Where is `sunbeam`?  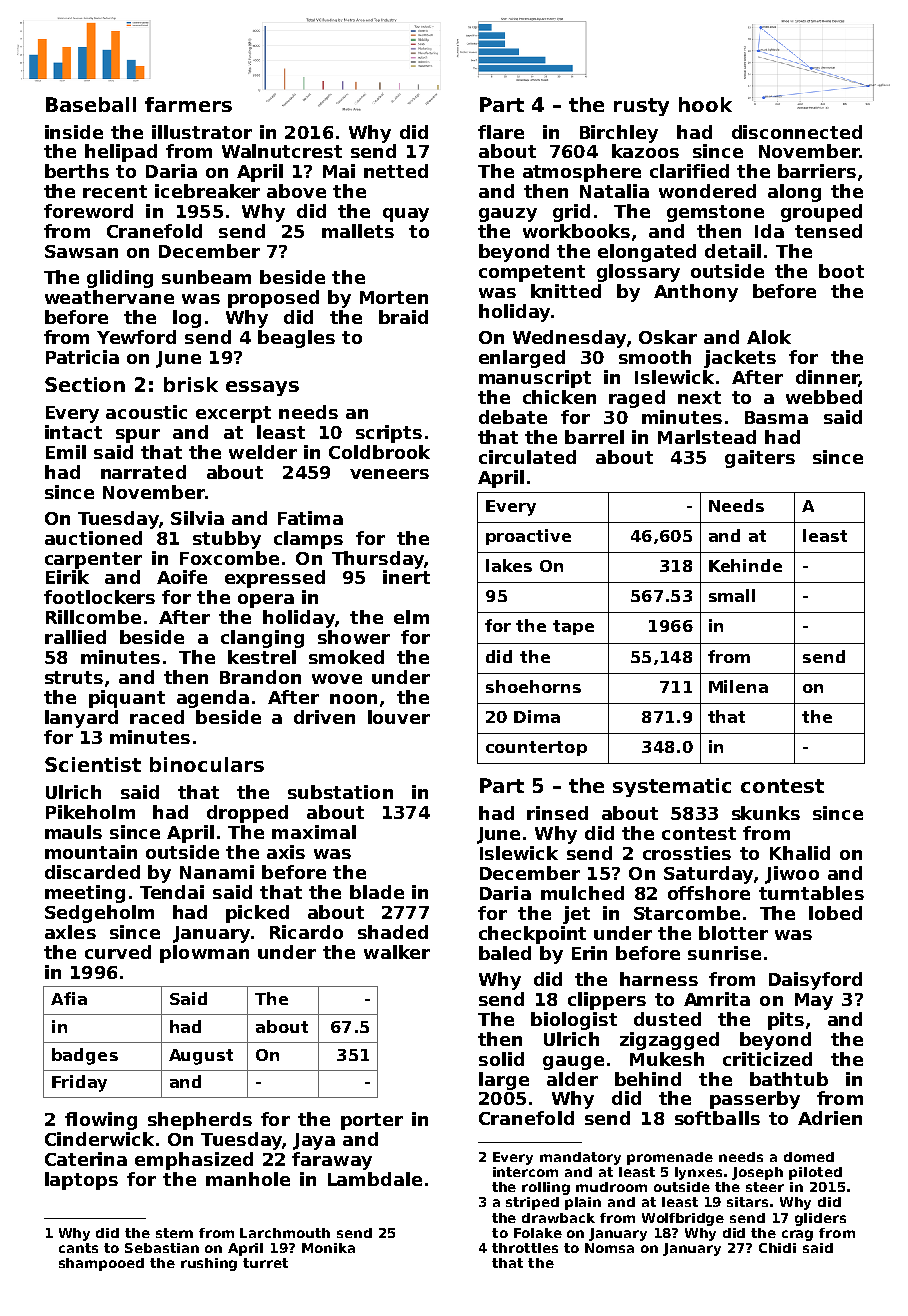 sunbeam is located at coordinates (206, 277).
